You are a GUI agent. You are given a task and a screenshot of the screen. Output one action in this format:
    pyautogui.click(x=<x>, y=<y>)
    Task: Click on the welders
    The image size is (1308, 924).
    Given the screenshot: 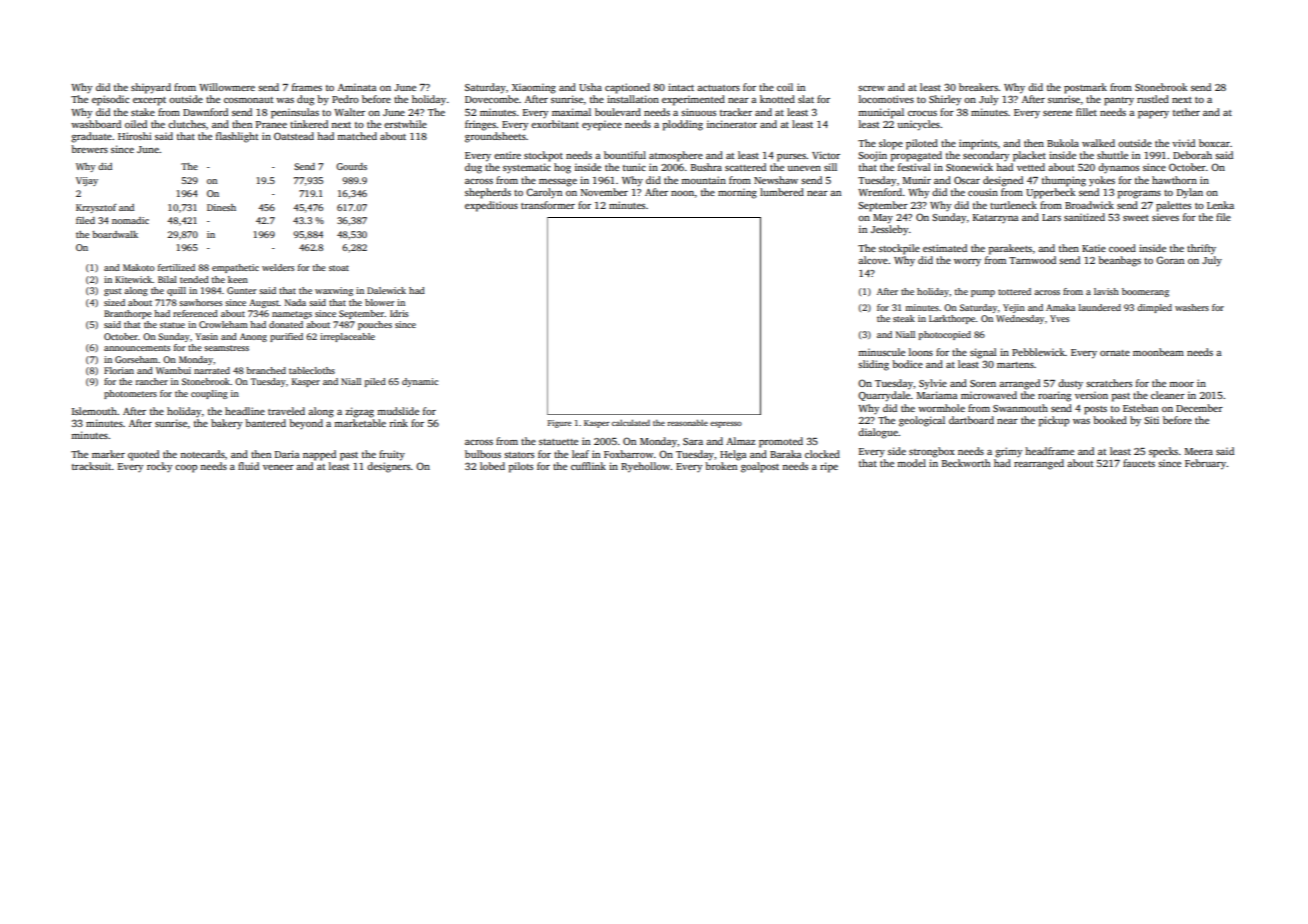 What is the action you would take?
    pyautogui.click(x=278, y=267)
